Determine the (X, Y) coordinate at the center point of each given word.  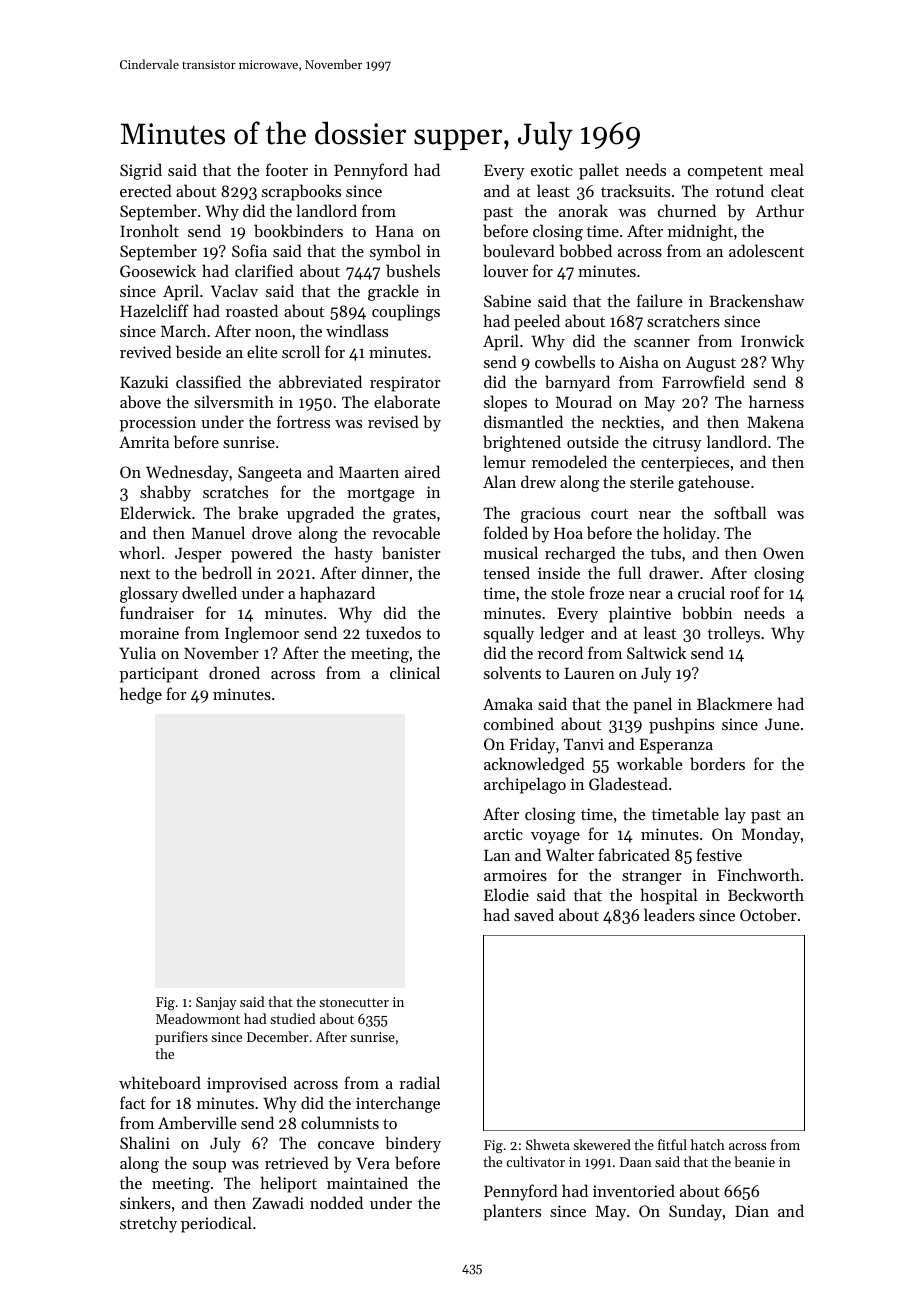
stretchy (148, 1224)
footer (287, 169)
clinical (415, 672)
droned (234, 672)
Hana (395, 231)
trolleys (734, 634)
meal (787, 169)
